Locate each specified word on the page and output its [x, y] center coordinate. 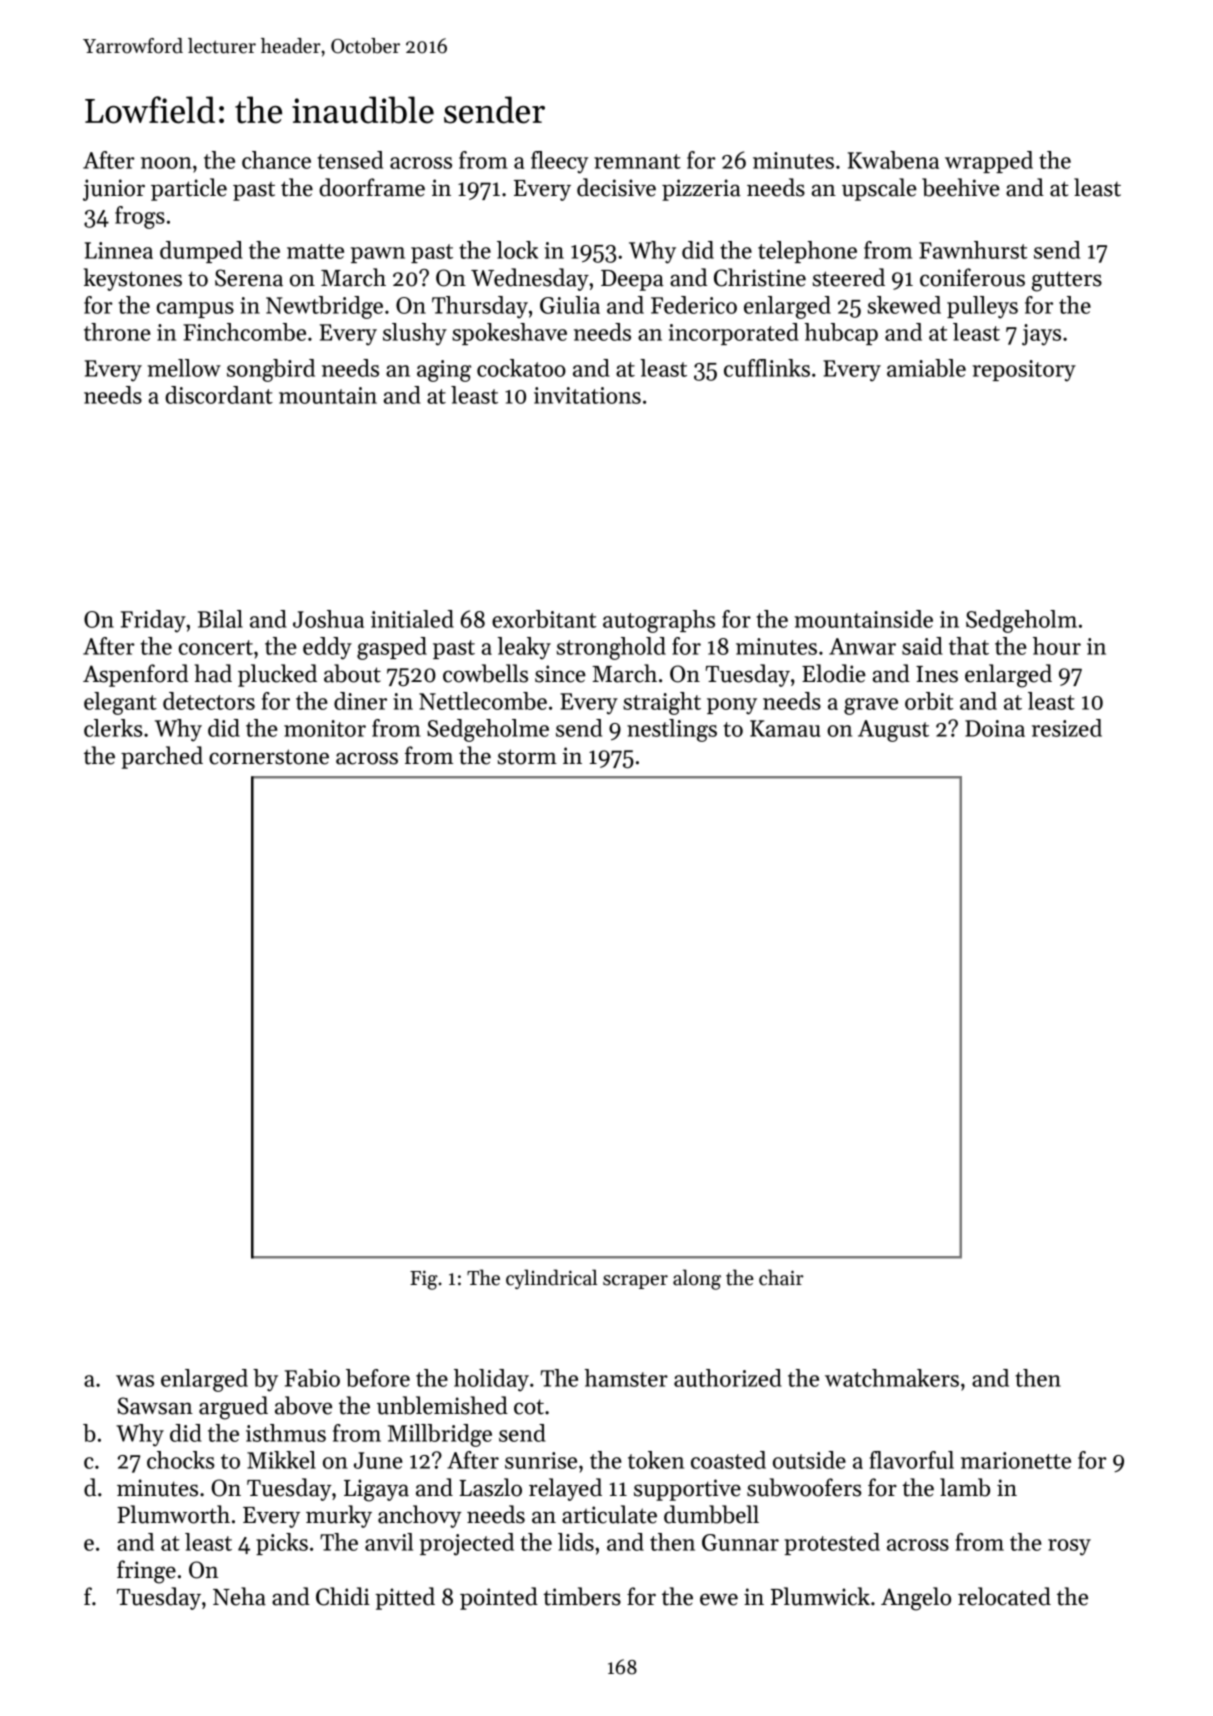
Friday [153, 621]
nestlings [672, 730]
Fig [424, 1280]
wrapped [989, 162]
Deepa [632, 280]
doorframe [372, 187]
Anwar [862, 646]
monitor [325, 728]
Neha [239, 1596]
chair [781, 1277]
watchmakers [892, 1378]
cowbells [485, 673]
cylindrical [551, 1279]
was [135, 1381]
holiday [491, 1380]
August [893, 731]
